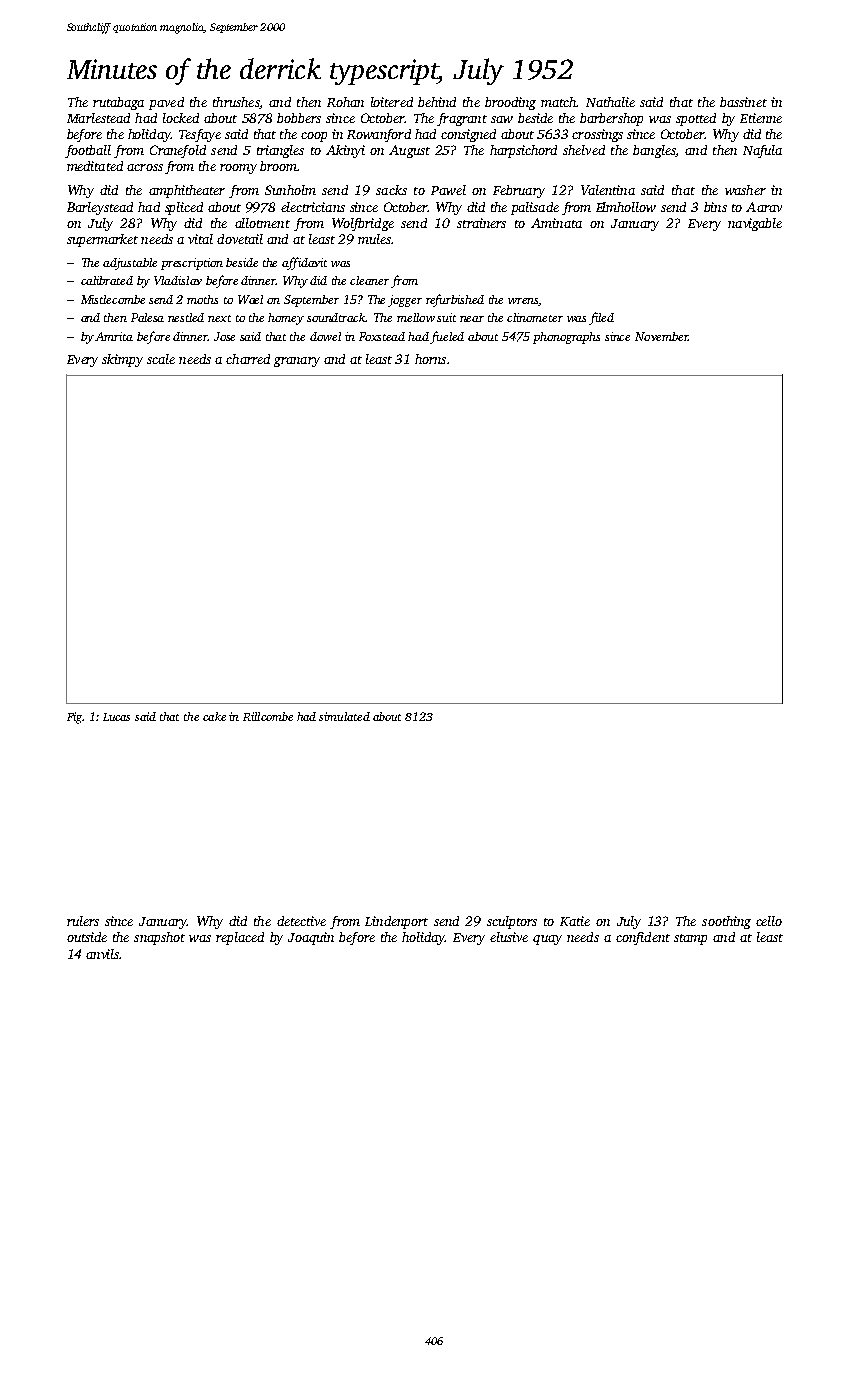 This screenshot has width=849, height=1400. What do you see at coordinates (304, 263) in the screenshot?
I see `affidavit` at bounding box center [304, 263].
